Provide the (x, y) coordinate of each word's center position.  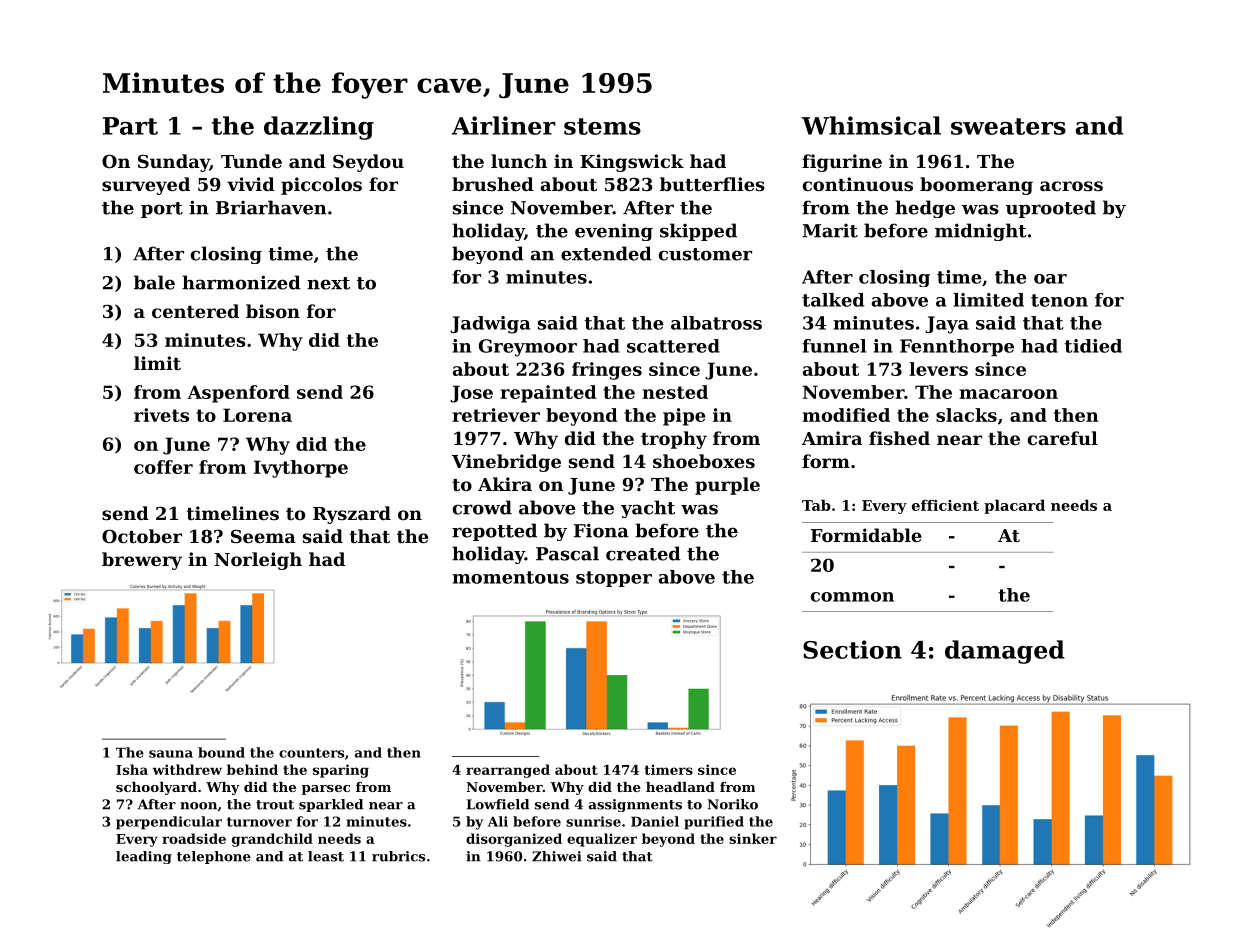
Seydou (368, 163)
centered (195, 311)
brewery (142, 561)
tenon (1059, 300)
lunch (519, 161)
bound (221, 752)
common (852, 597)
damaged (1005, 652)
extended (606, 253)
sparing (341, 771)
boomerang (976, 186)
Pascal (567, 553)
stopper (614, 579)
